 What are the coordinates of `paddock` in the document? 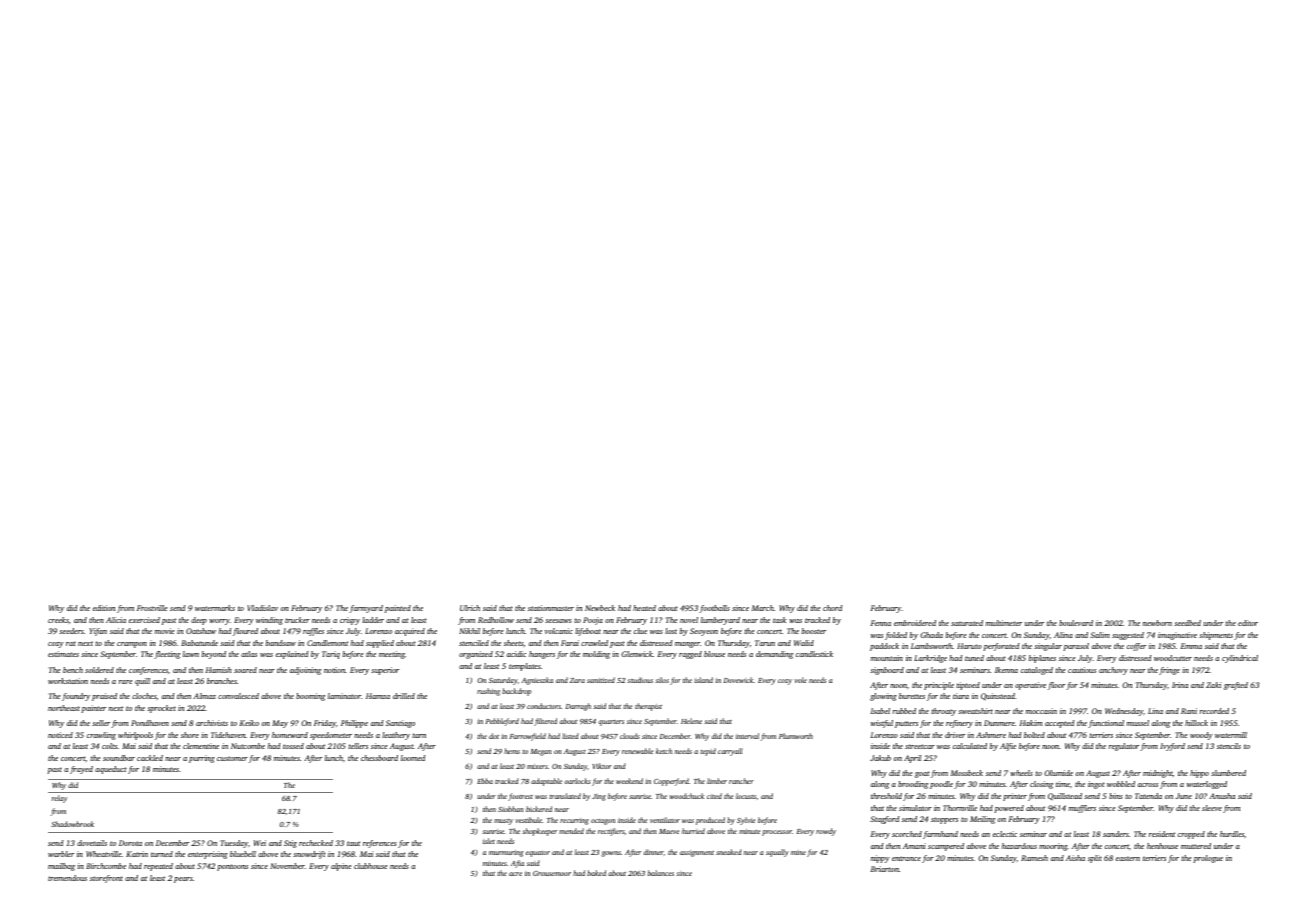 It's located at (884, 647).
